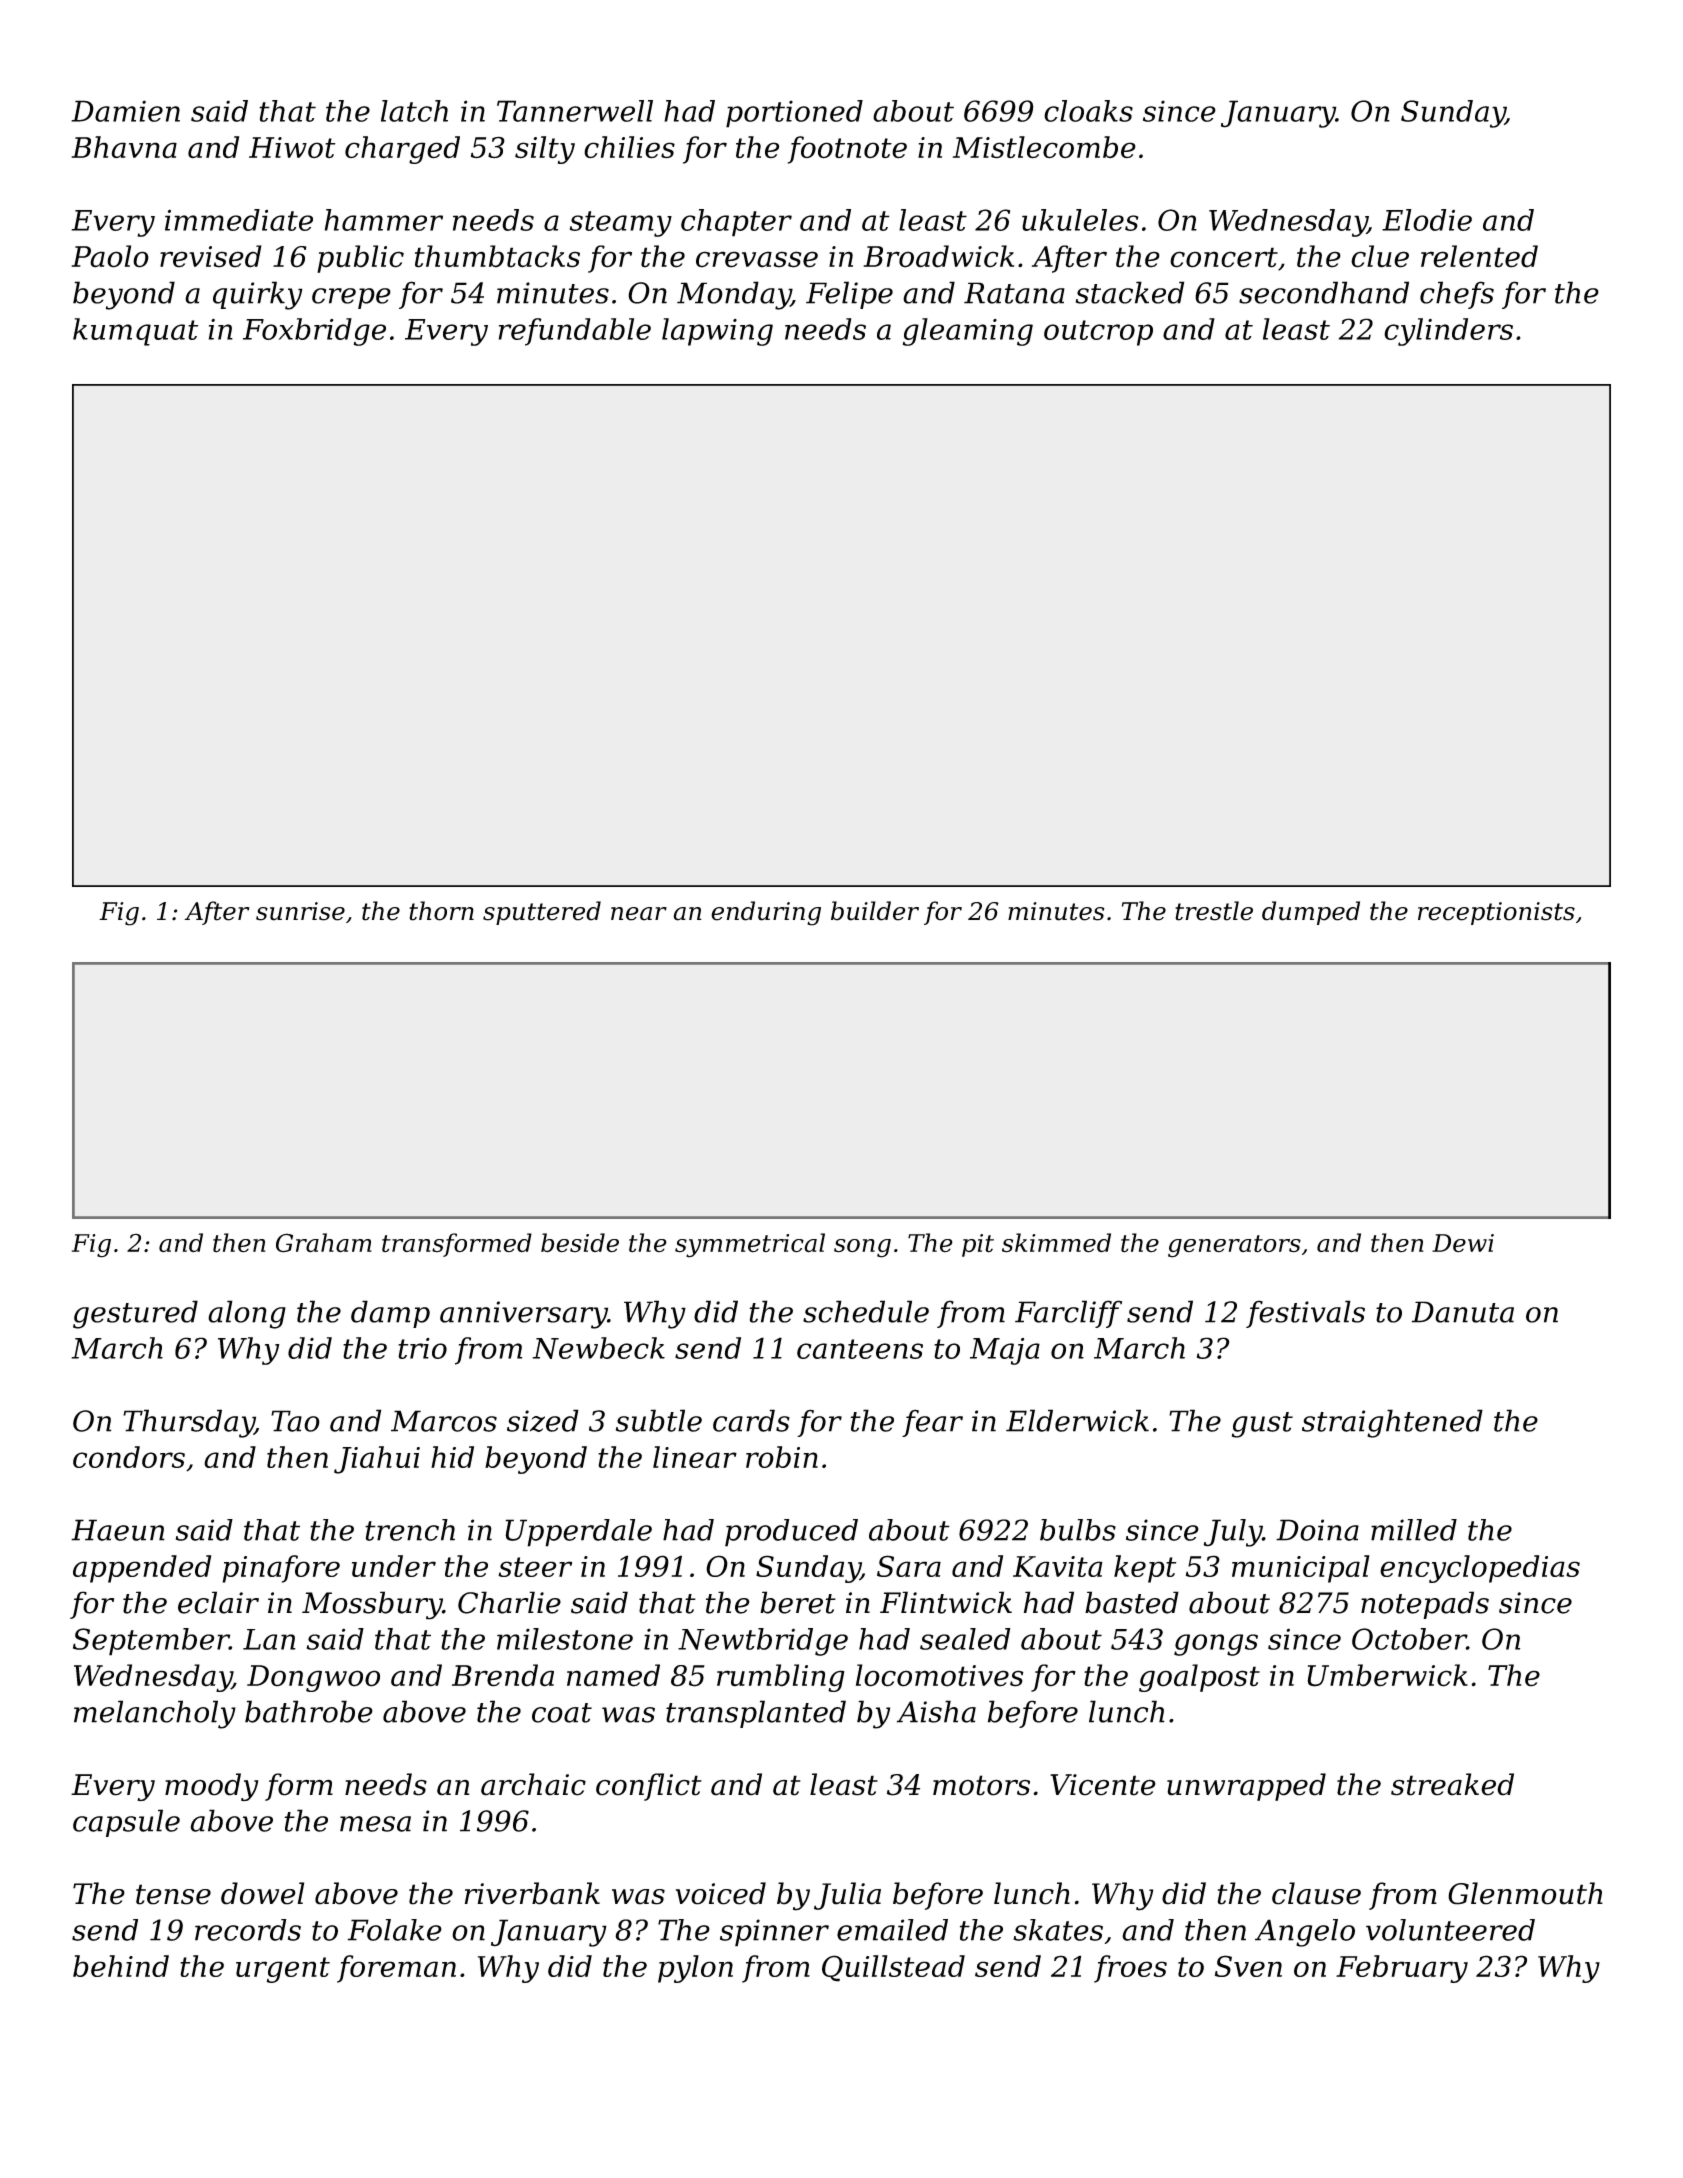  Describe the element at coordinates (1496, 913) in the image. I see `receptionists` at that location.
